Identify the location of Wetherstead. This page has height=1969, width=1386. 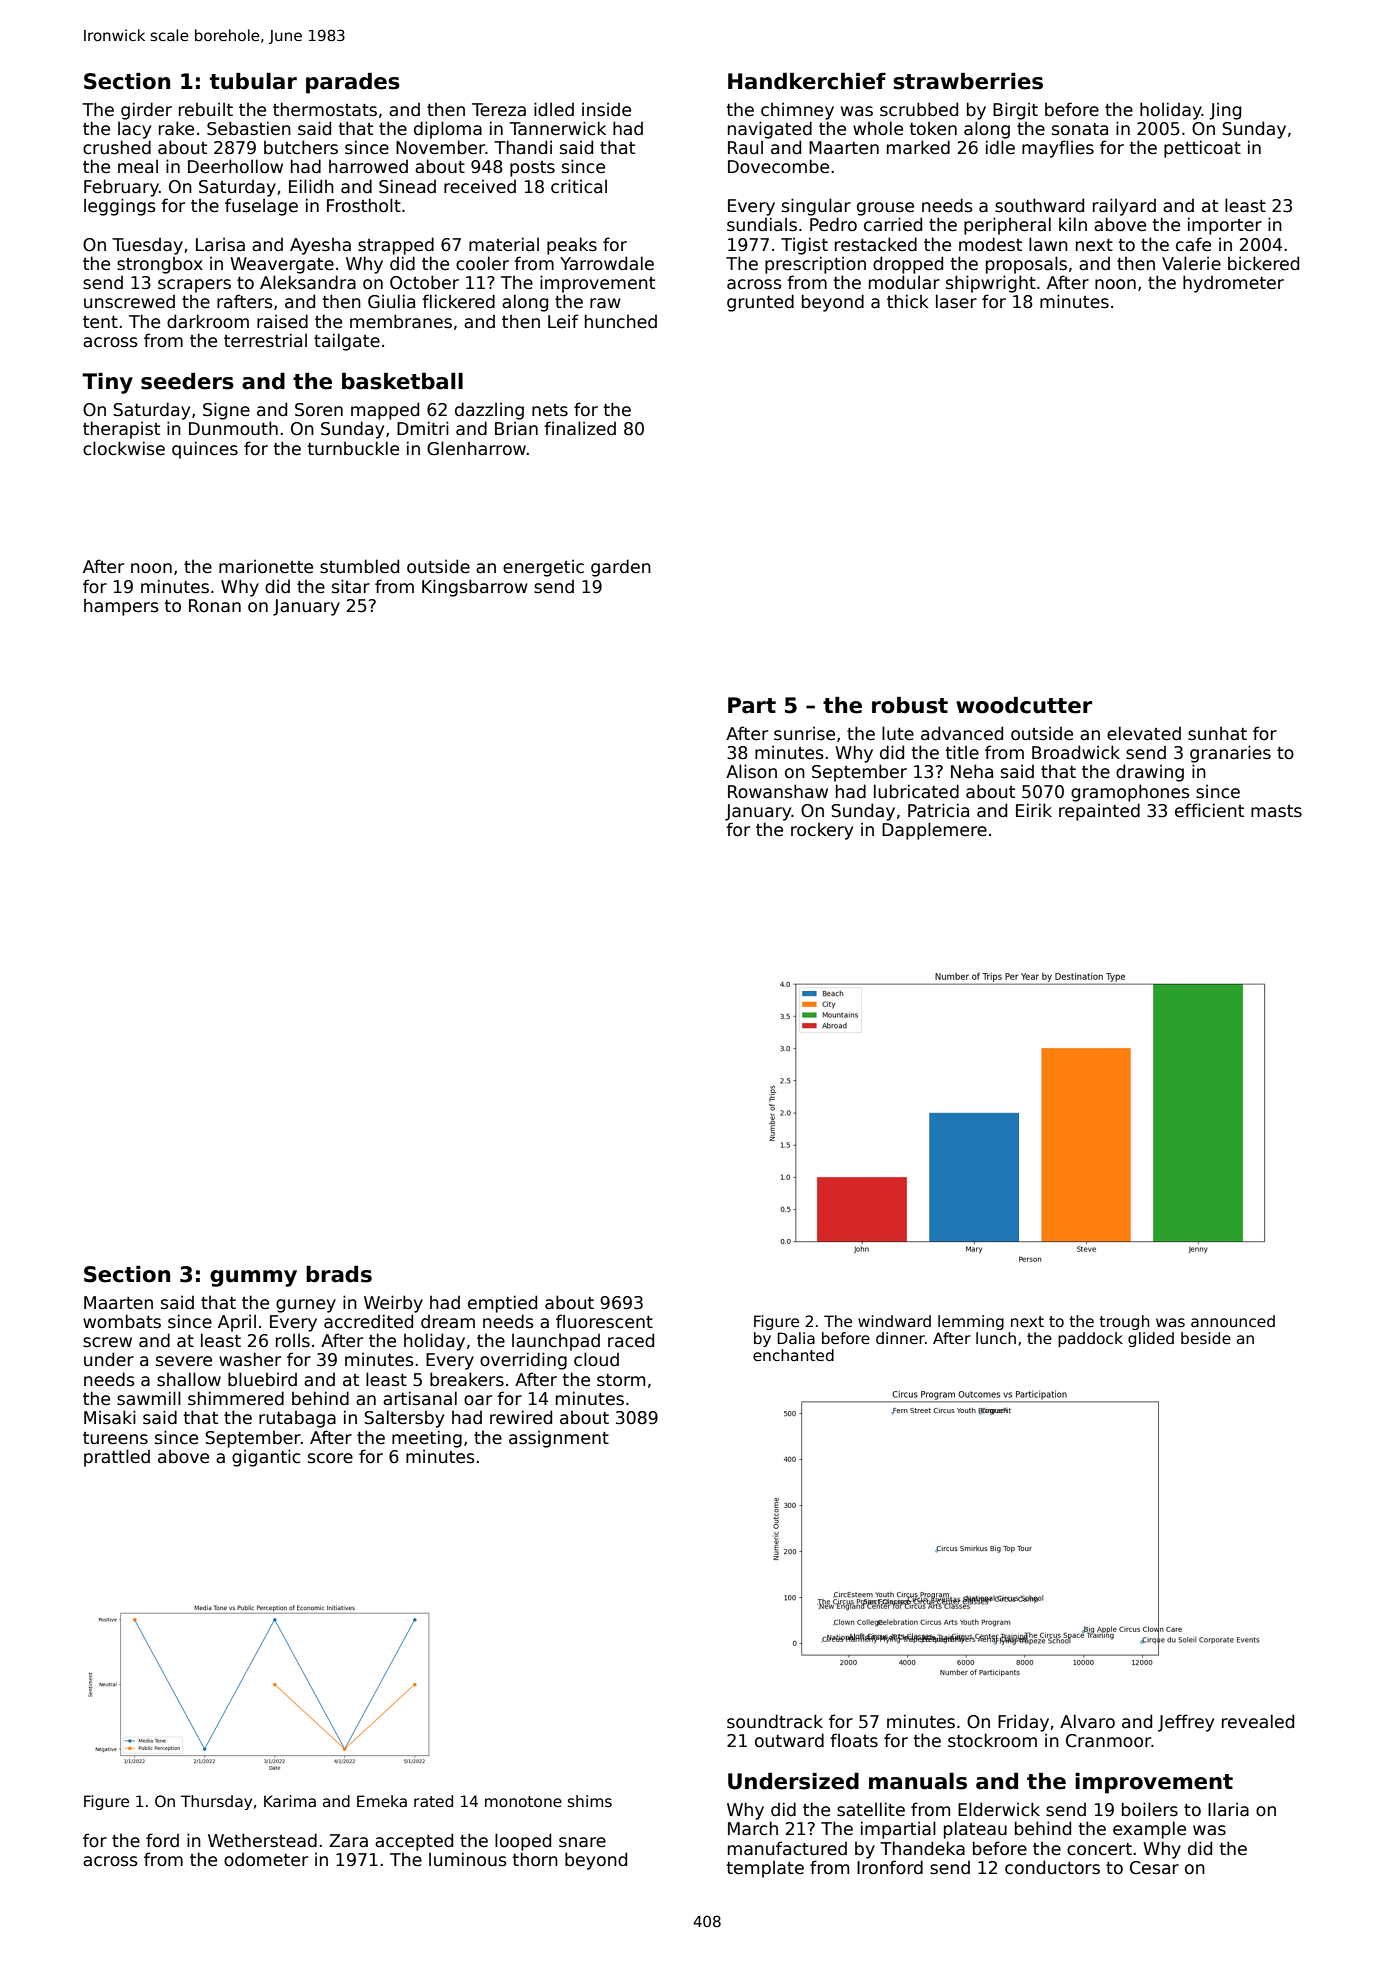
(262, 1840).
